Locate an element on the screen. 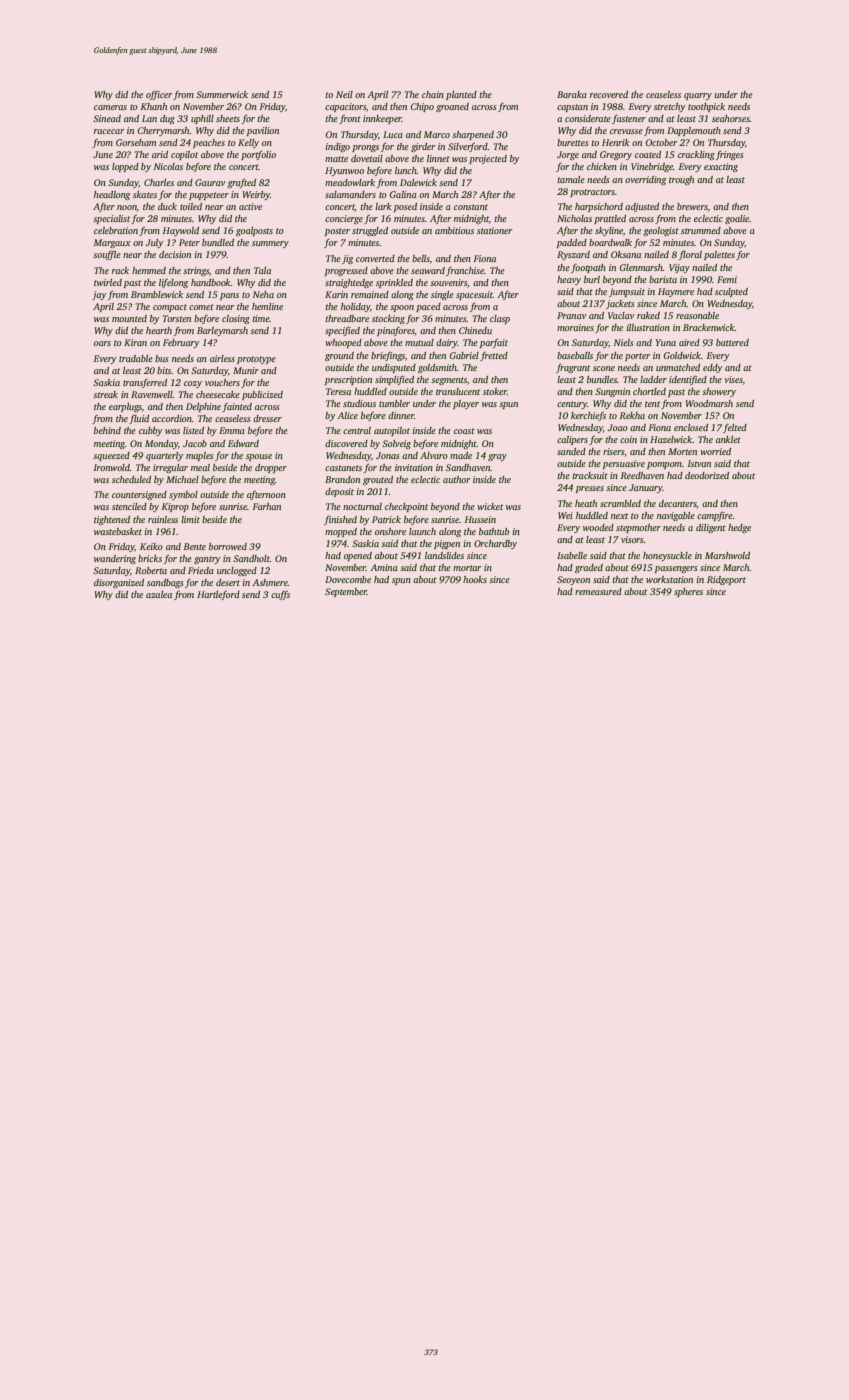 The image size is (849, 1400). clasp is located at coordinates (500, 319).
